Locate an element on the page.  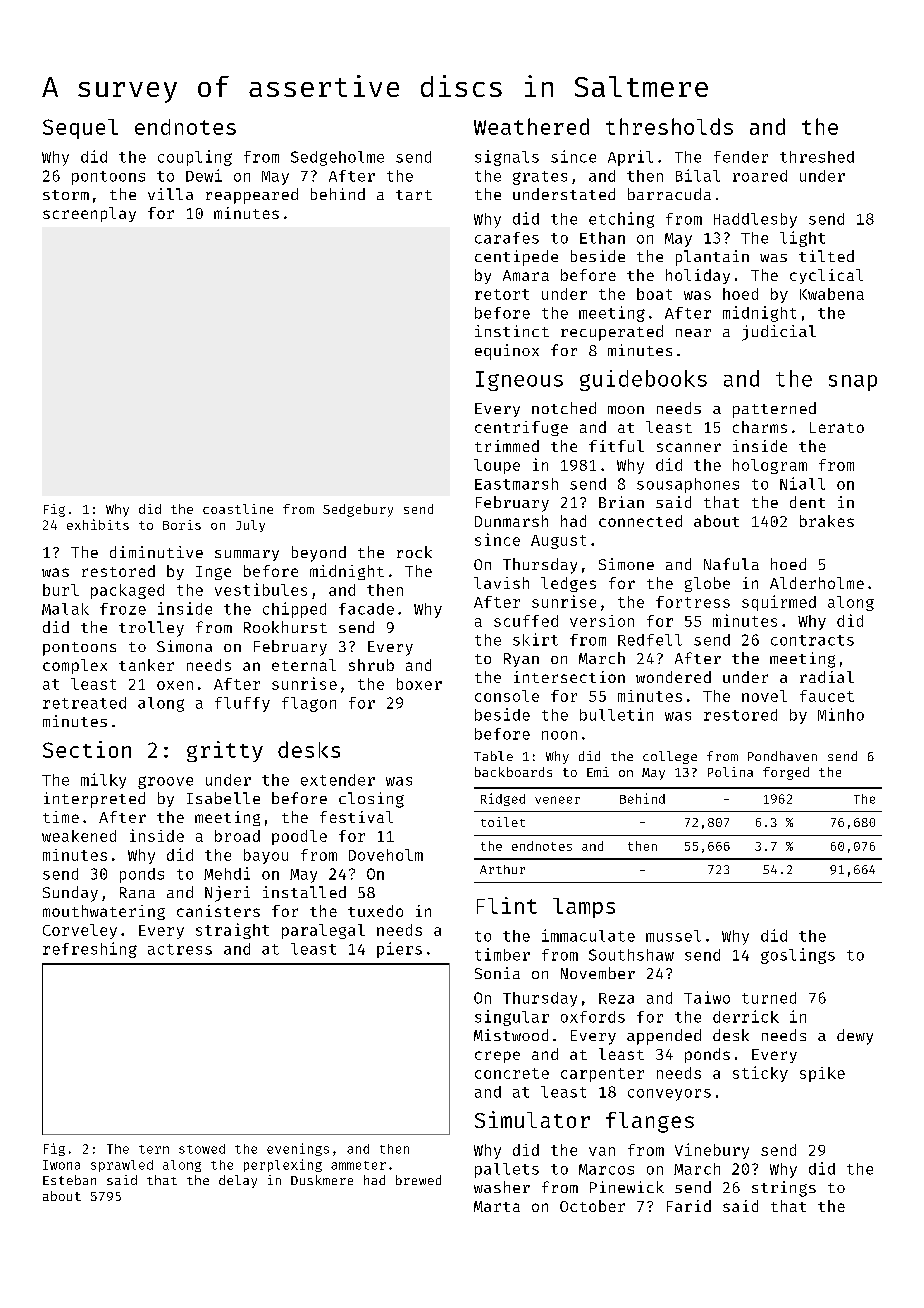
Farid is located at coordinates (689, 1206).
